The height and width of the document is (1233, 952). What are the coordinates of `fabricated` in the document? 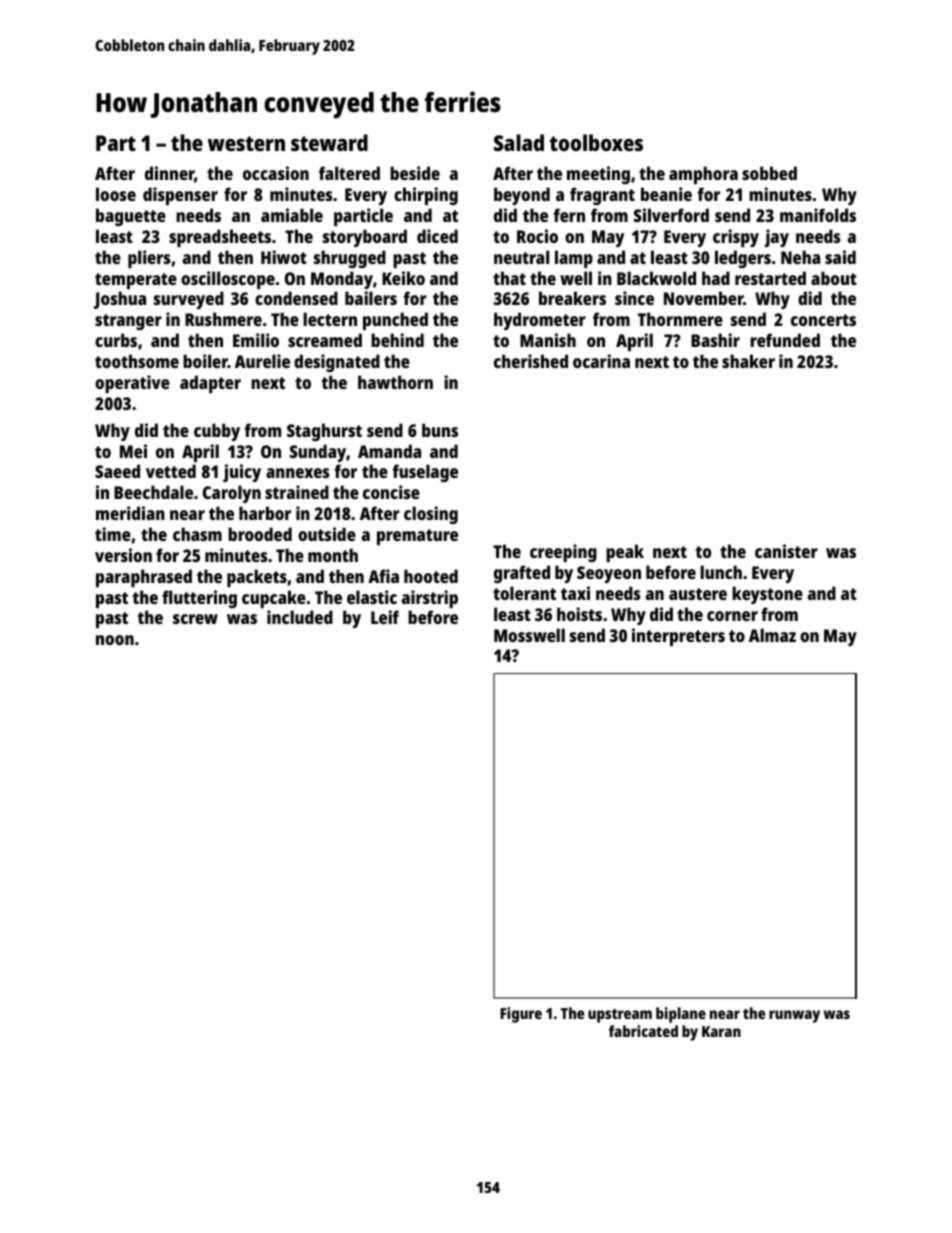 It's located at (643, 1031).
